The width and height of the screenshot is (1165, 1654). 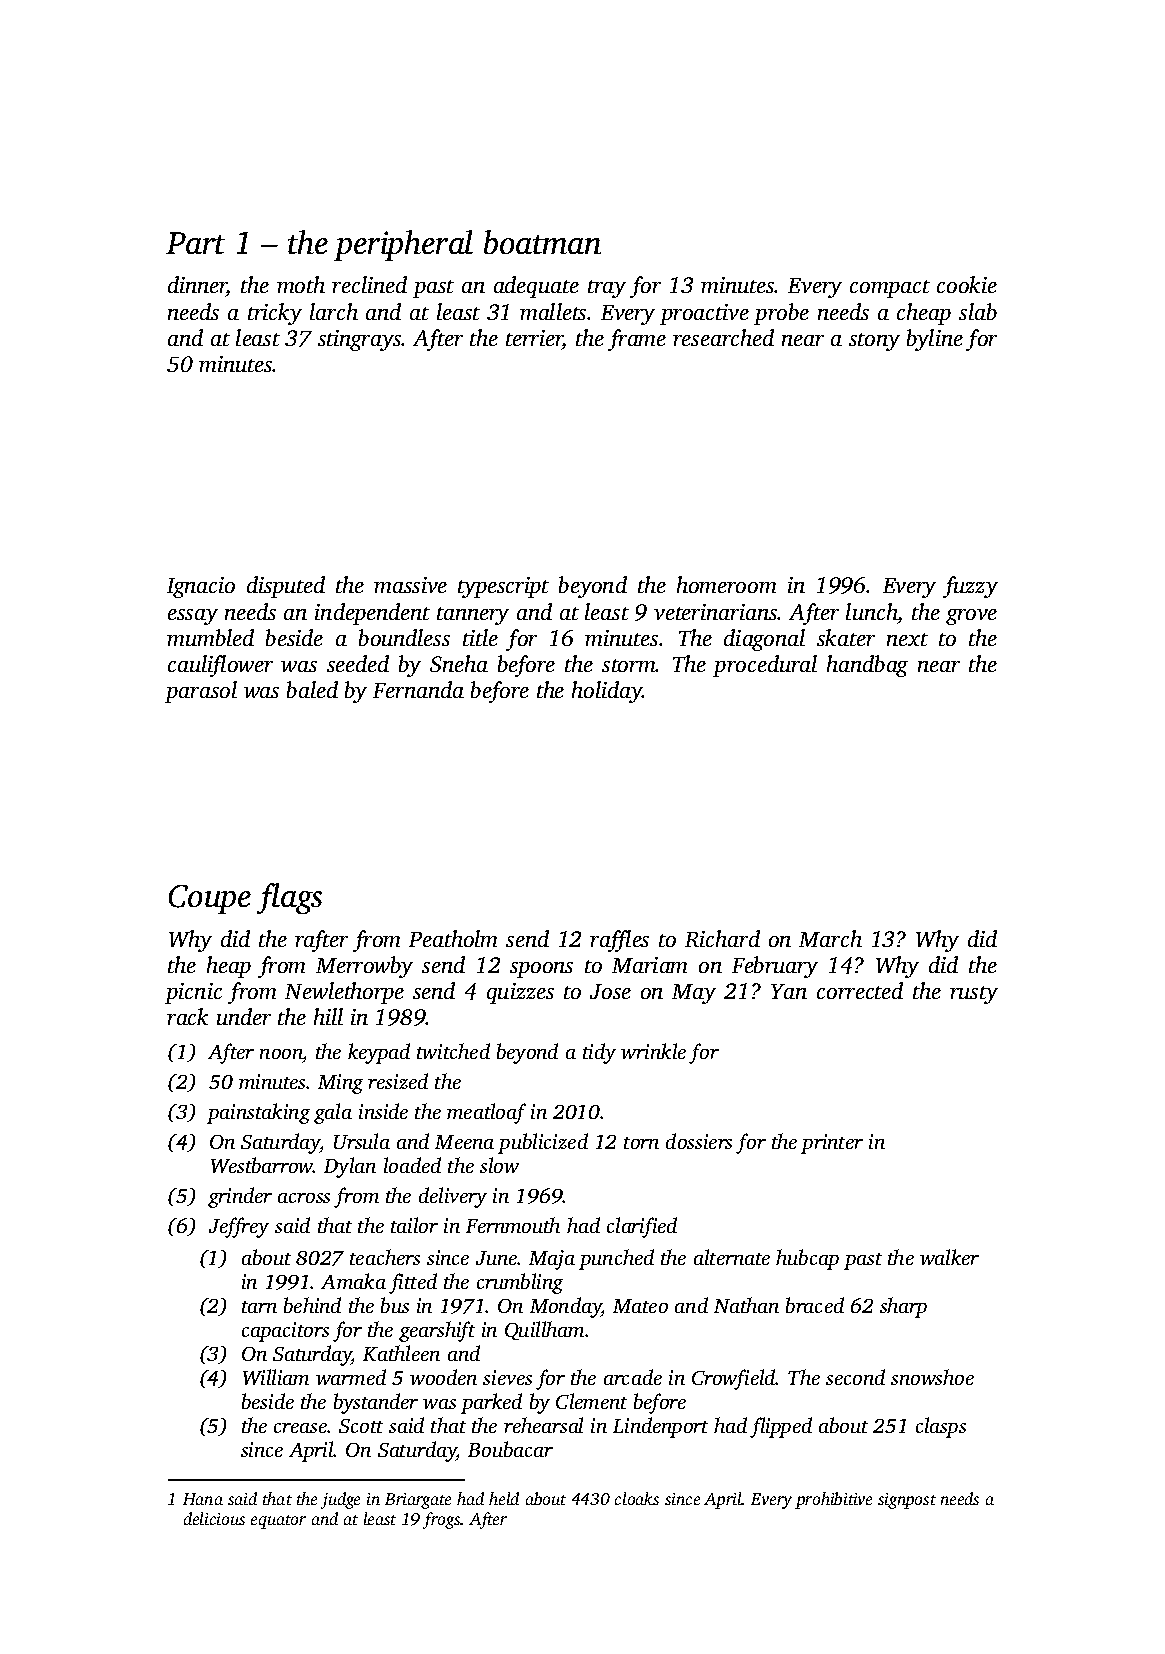 I want to click on Part, so click(x=195, y=243).
